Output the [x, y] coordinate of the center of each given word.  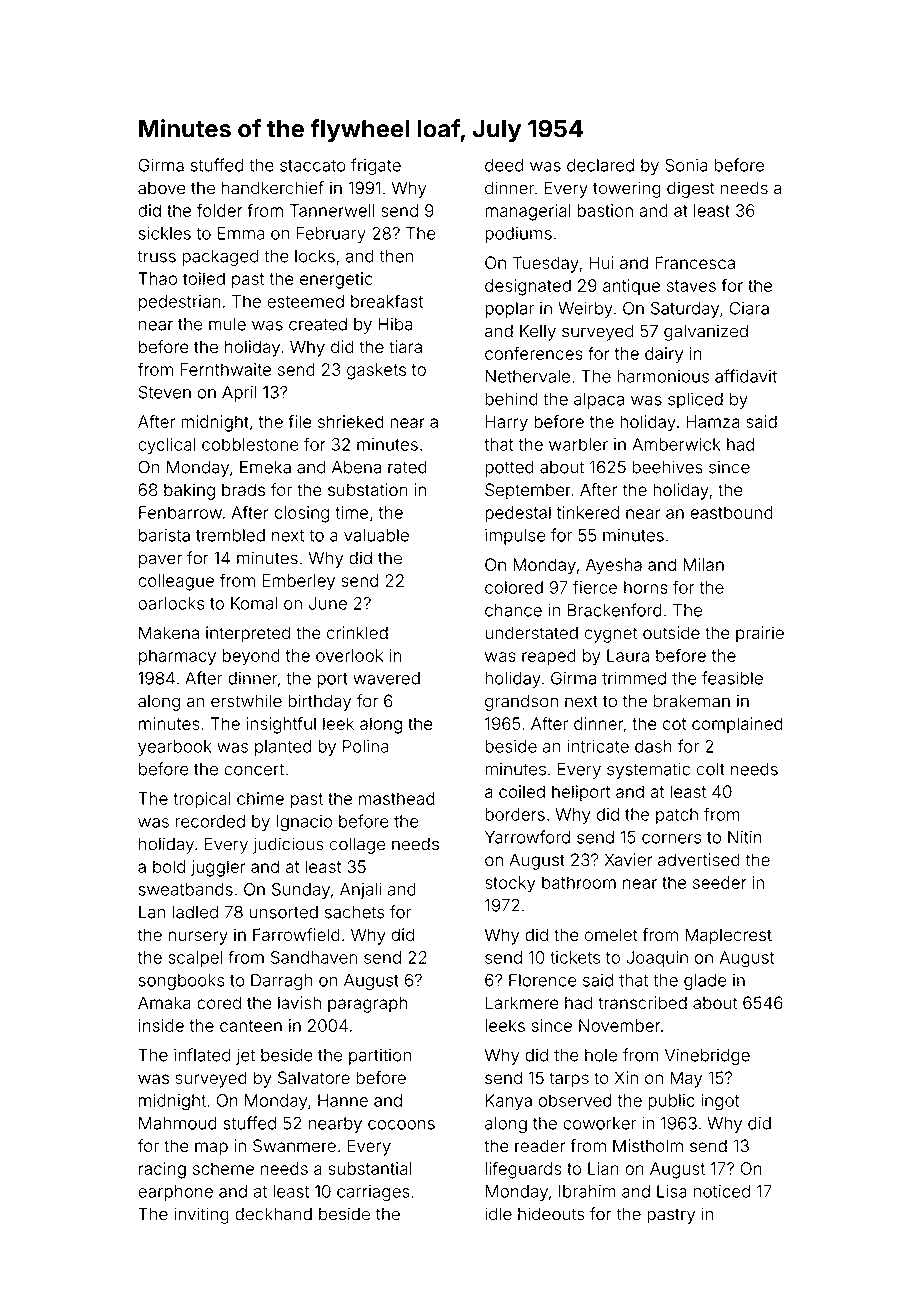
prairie [760, 634]
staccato [313, 166]
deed [504, 165]
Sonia [686, 165]
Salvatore [314, 1078]
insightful [281, 725]
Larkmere [522, 1003]
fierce [595, 587]
